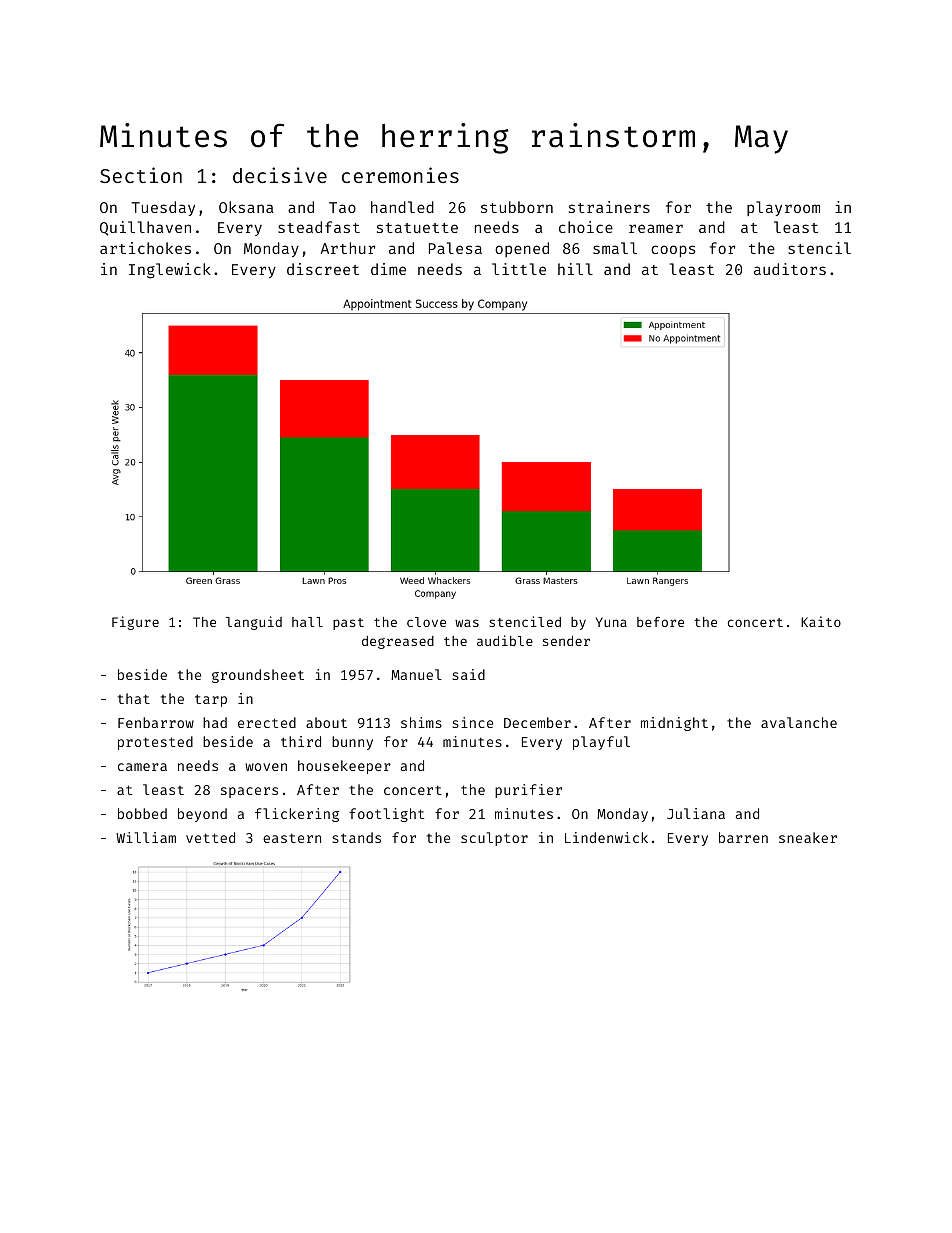  I want to click on footlight, so click(386, 815).
